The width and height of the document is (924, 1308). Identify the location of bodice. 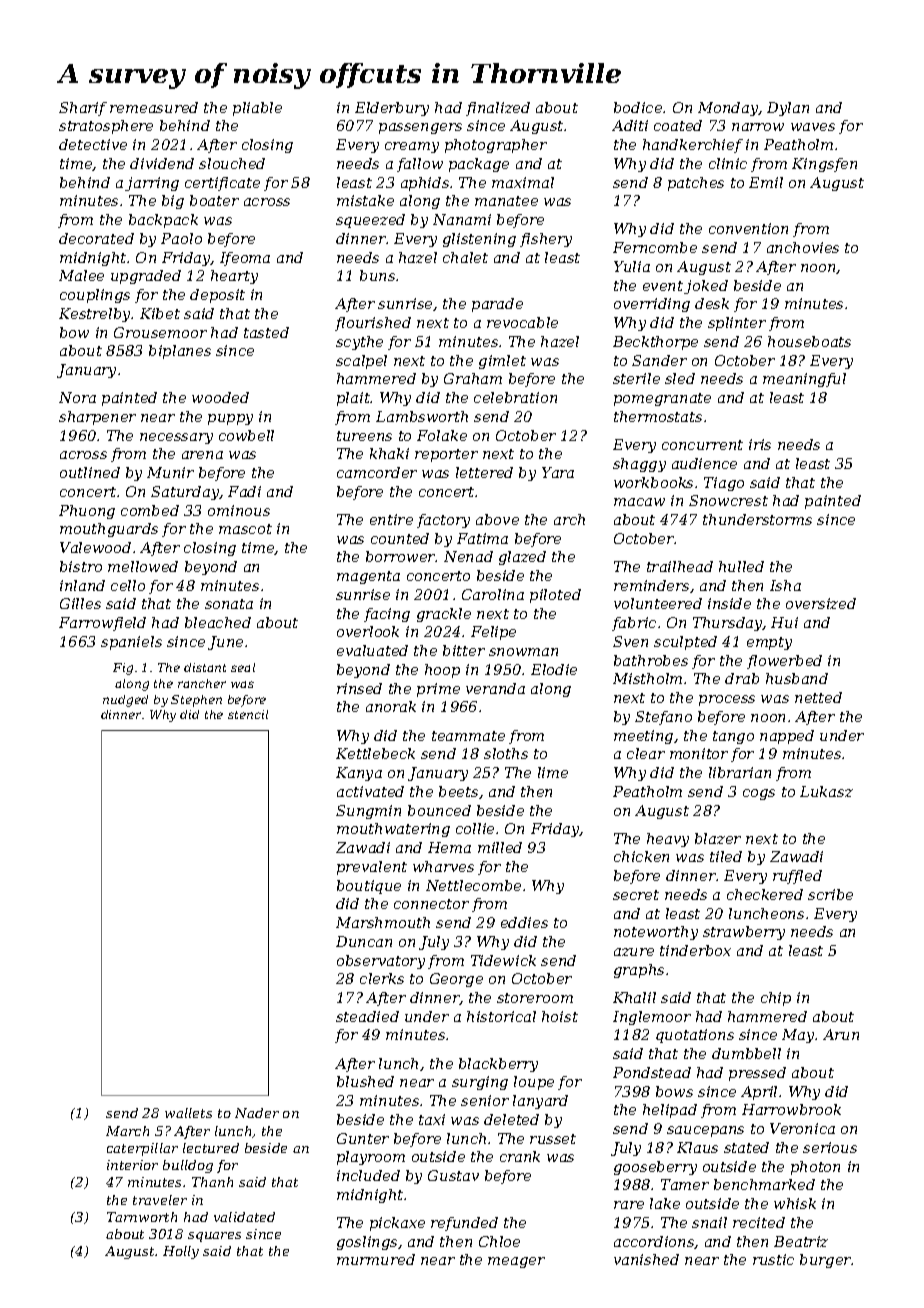
(638, 107).
